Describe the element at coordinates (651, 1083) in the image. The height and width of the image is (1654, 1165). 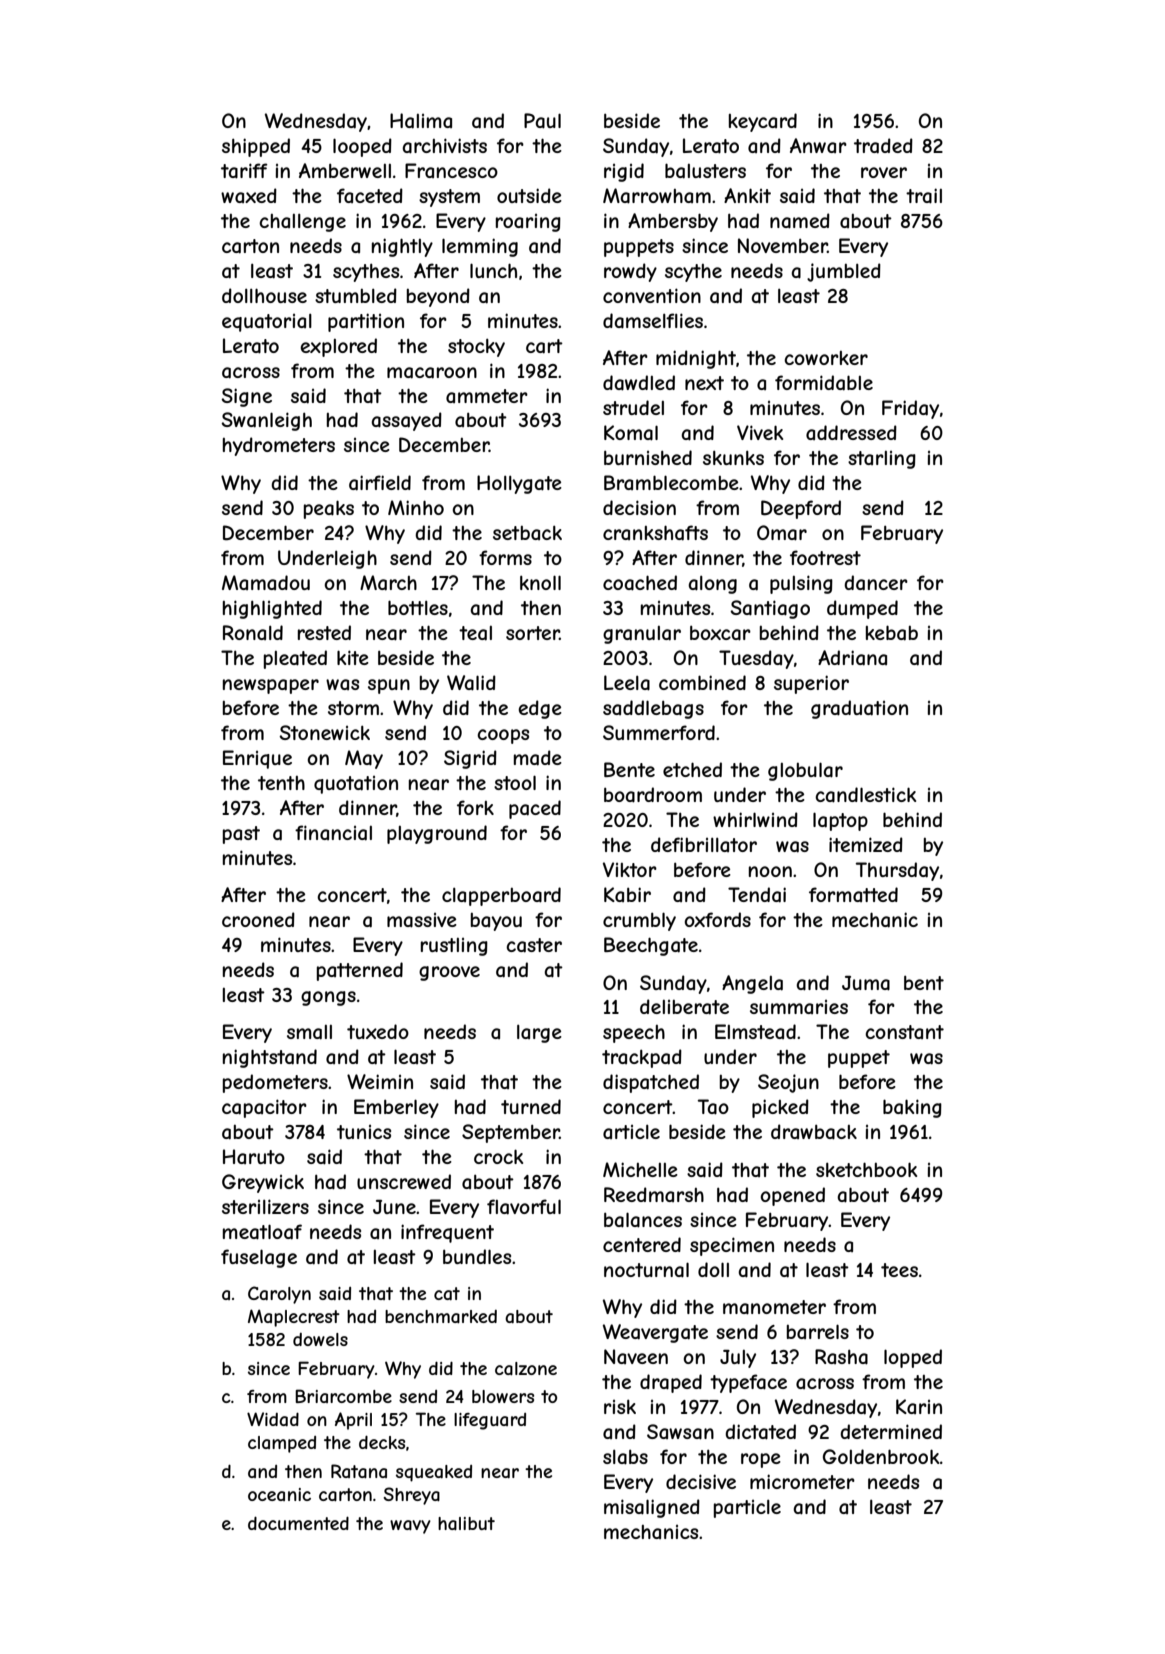
I see `dispatched` at that location.
